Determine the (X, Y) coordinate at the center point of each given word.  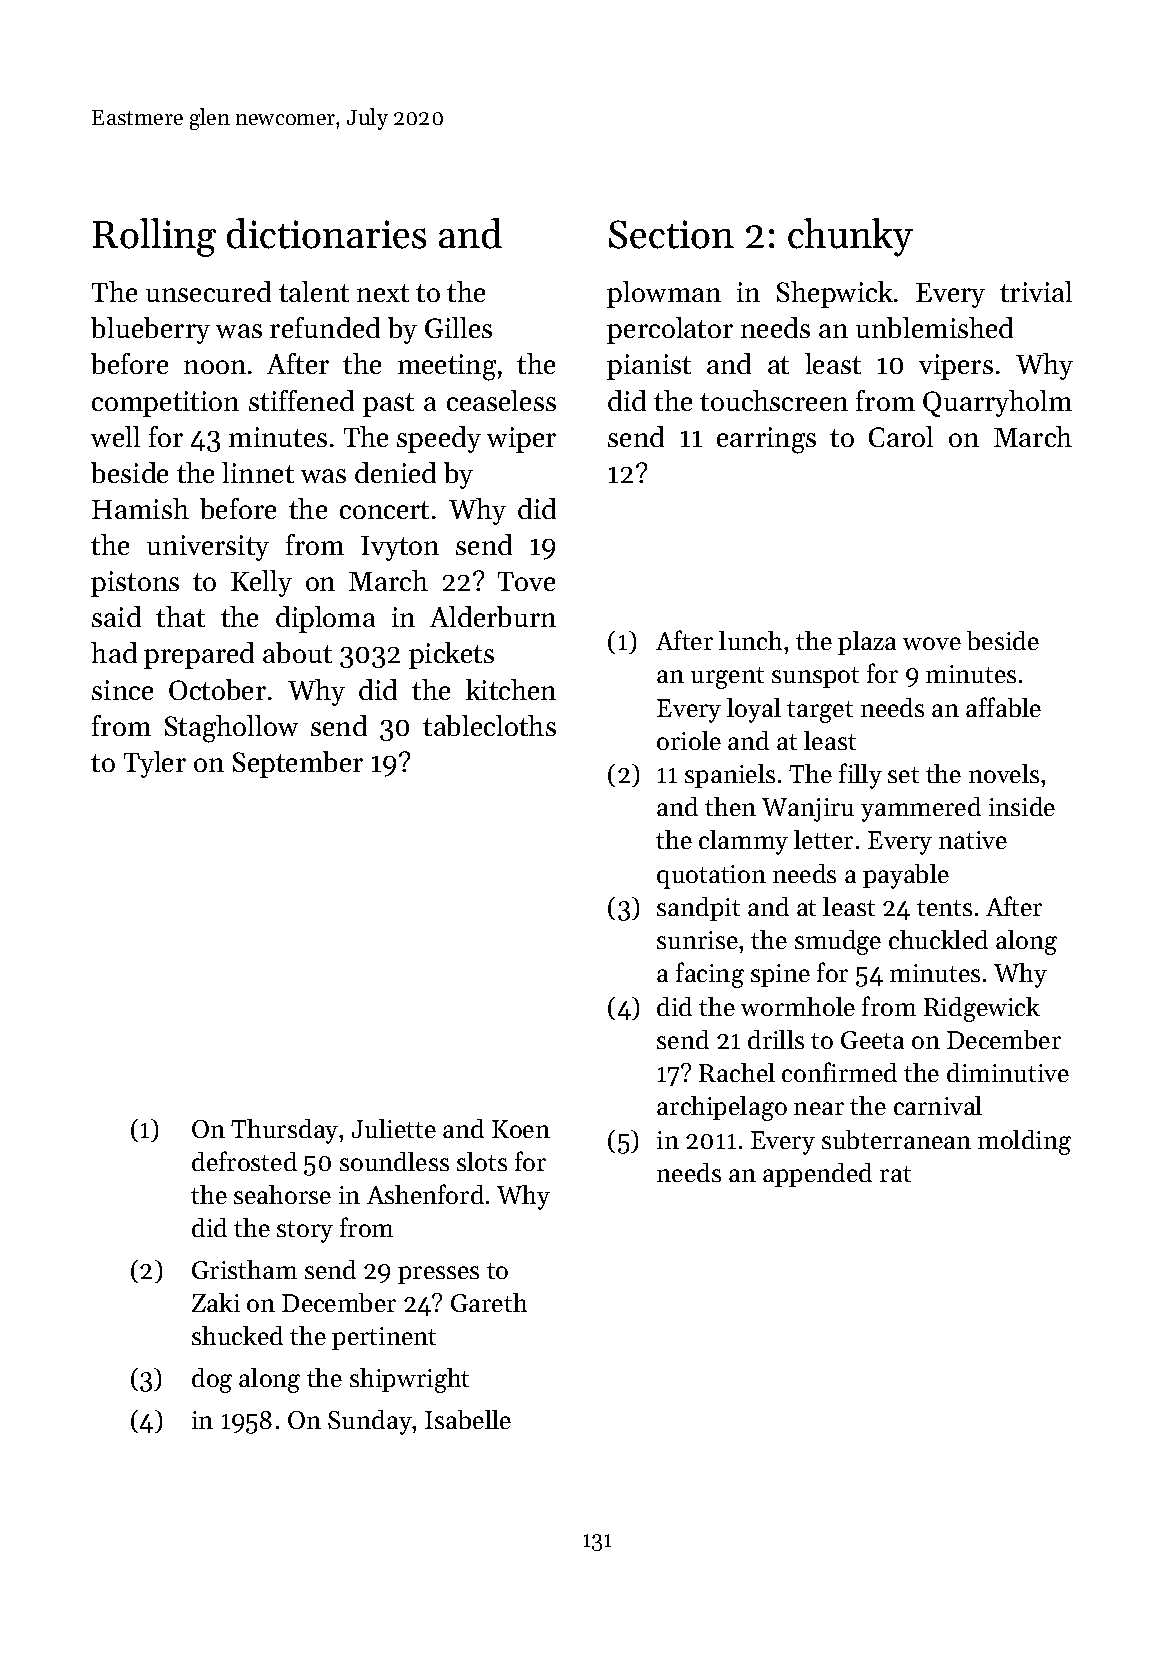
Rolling (154, 237)
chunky (850, 237)
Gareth (489, 1302)
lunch (750, 640)
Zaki (216, 1302)
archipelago (722, 1108)
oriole (689, 740)
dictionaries (326, 233)
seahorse (282, 1194)
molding (1024, 1142)
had (114, 652)
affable (1003, 707)
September (298, 764)
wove (932, 643)
